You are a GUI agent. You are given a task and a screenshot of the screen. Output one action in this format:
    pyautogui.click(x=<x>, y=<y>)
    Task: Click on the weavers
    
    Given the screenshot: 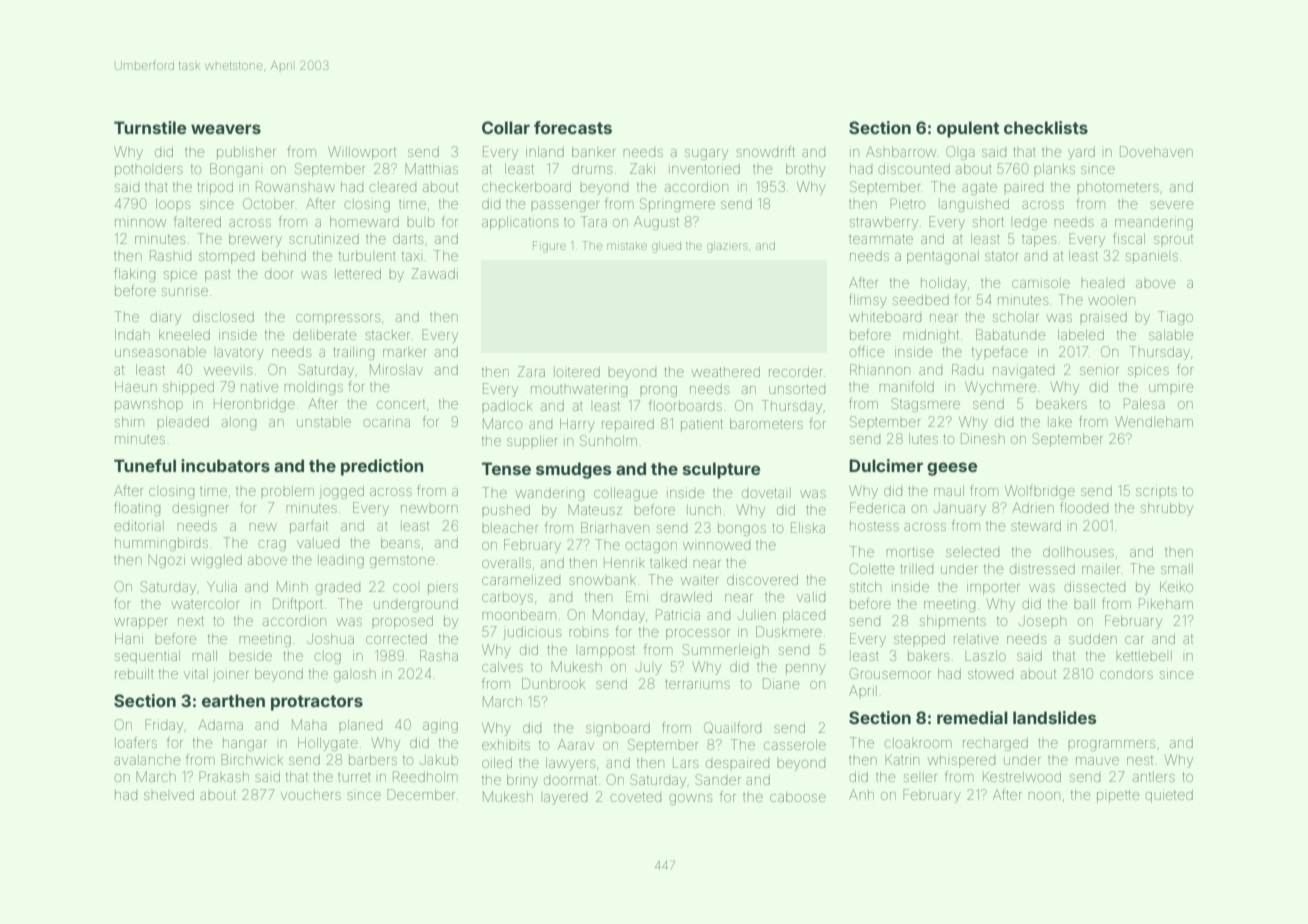 What is the action you would take?
    pyautogui.click(x=226, y=129)
